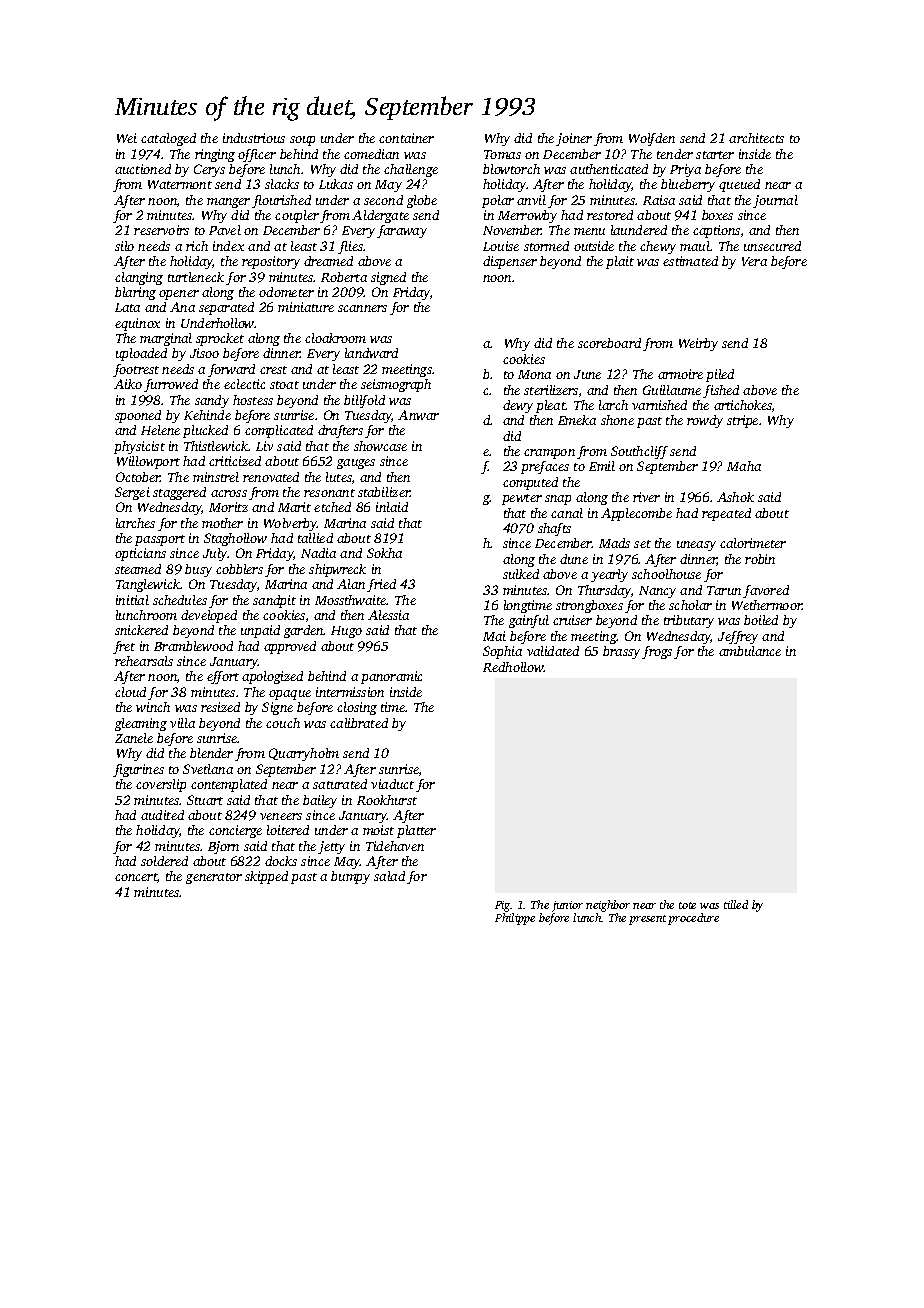  What do you see at coordinates (391, 677) in the image?
I see `panoramic` at bounding box center [391, 677].
